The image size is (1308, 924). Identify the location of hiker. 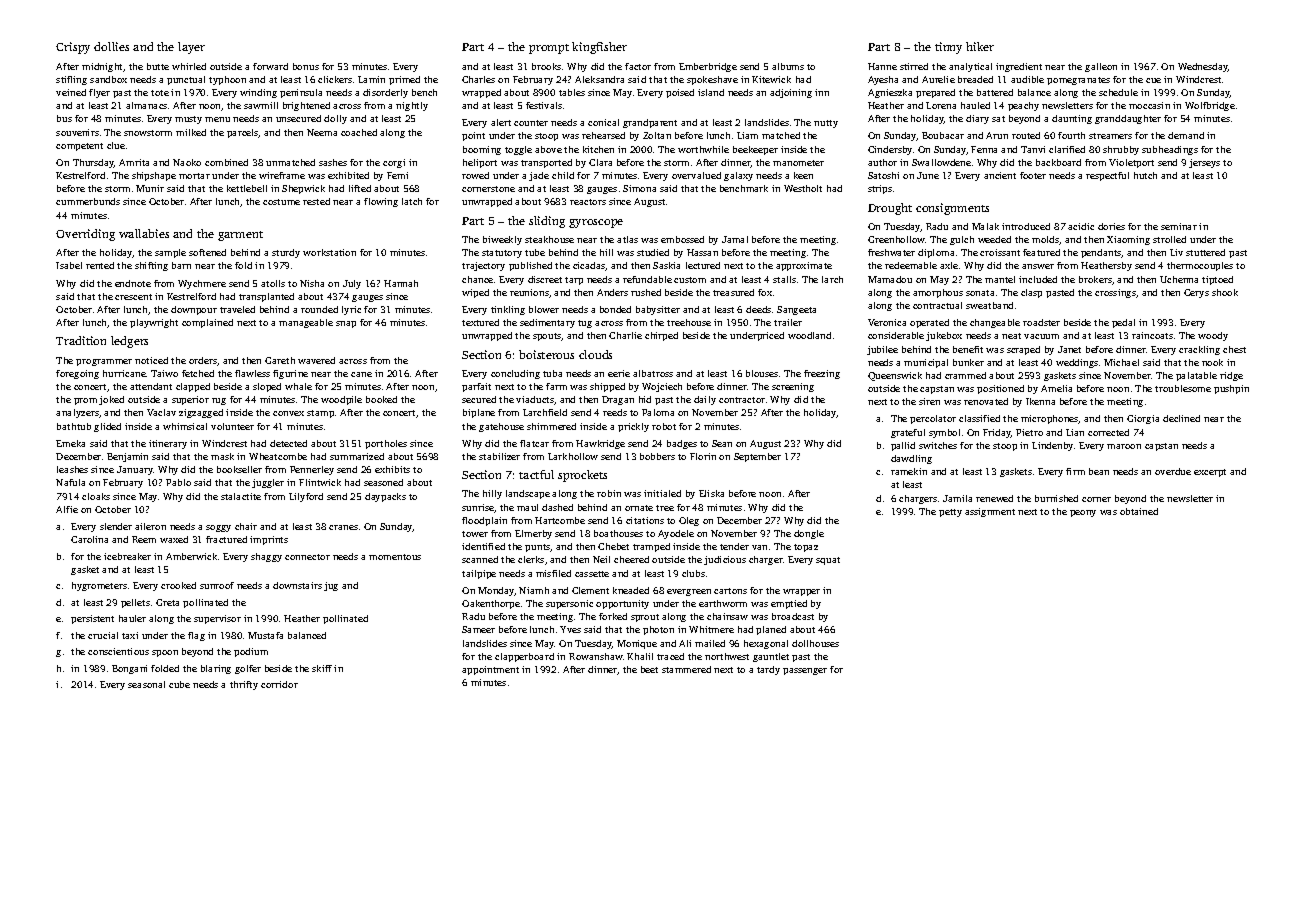
(980, 46).
